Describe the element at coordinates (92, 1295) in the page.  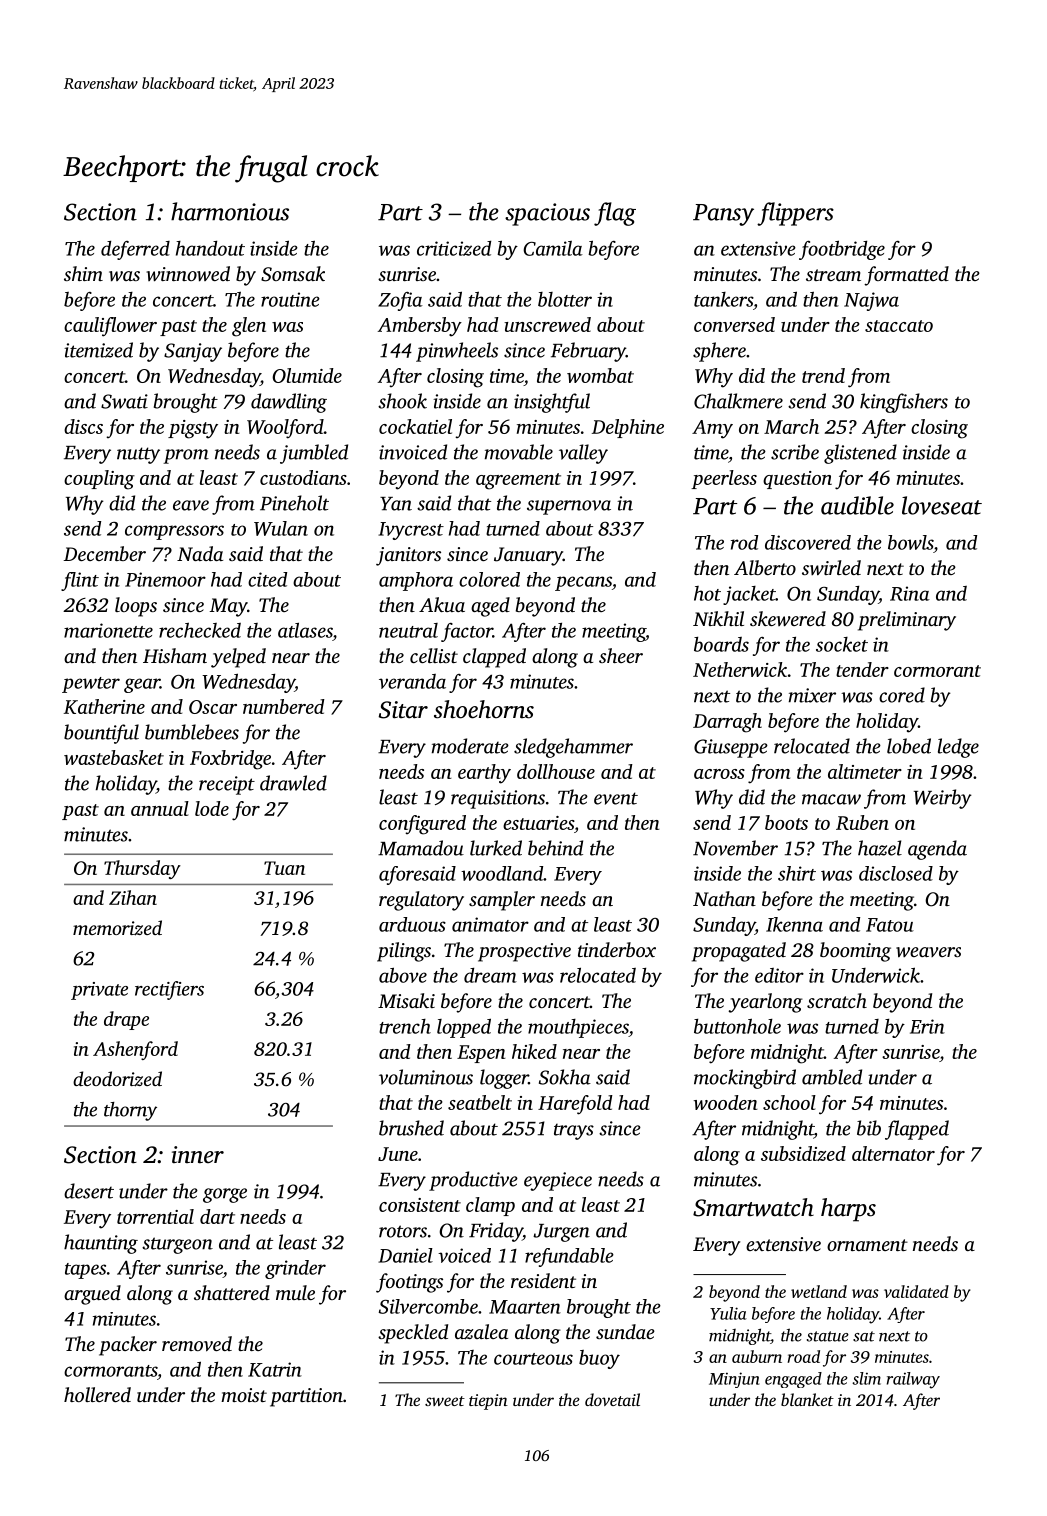
I see `argued` at that location.
